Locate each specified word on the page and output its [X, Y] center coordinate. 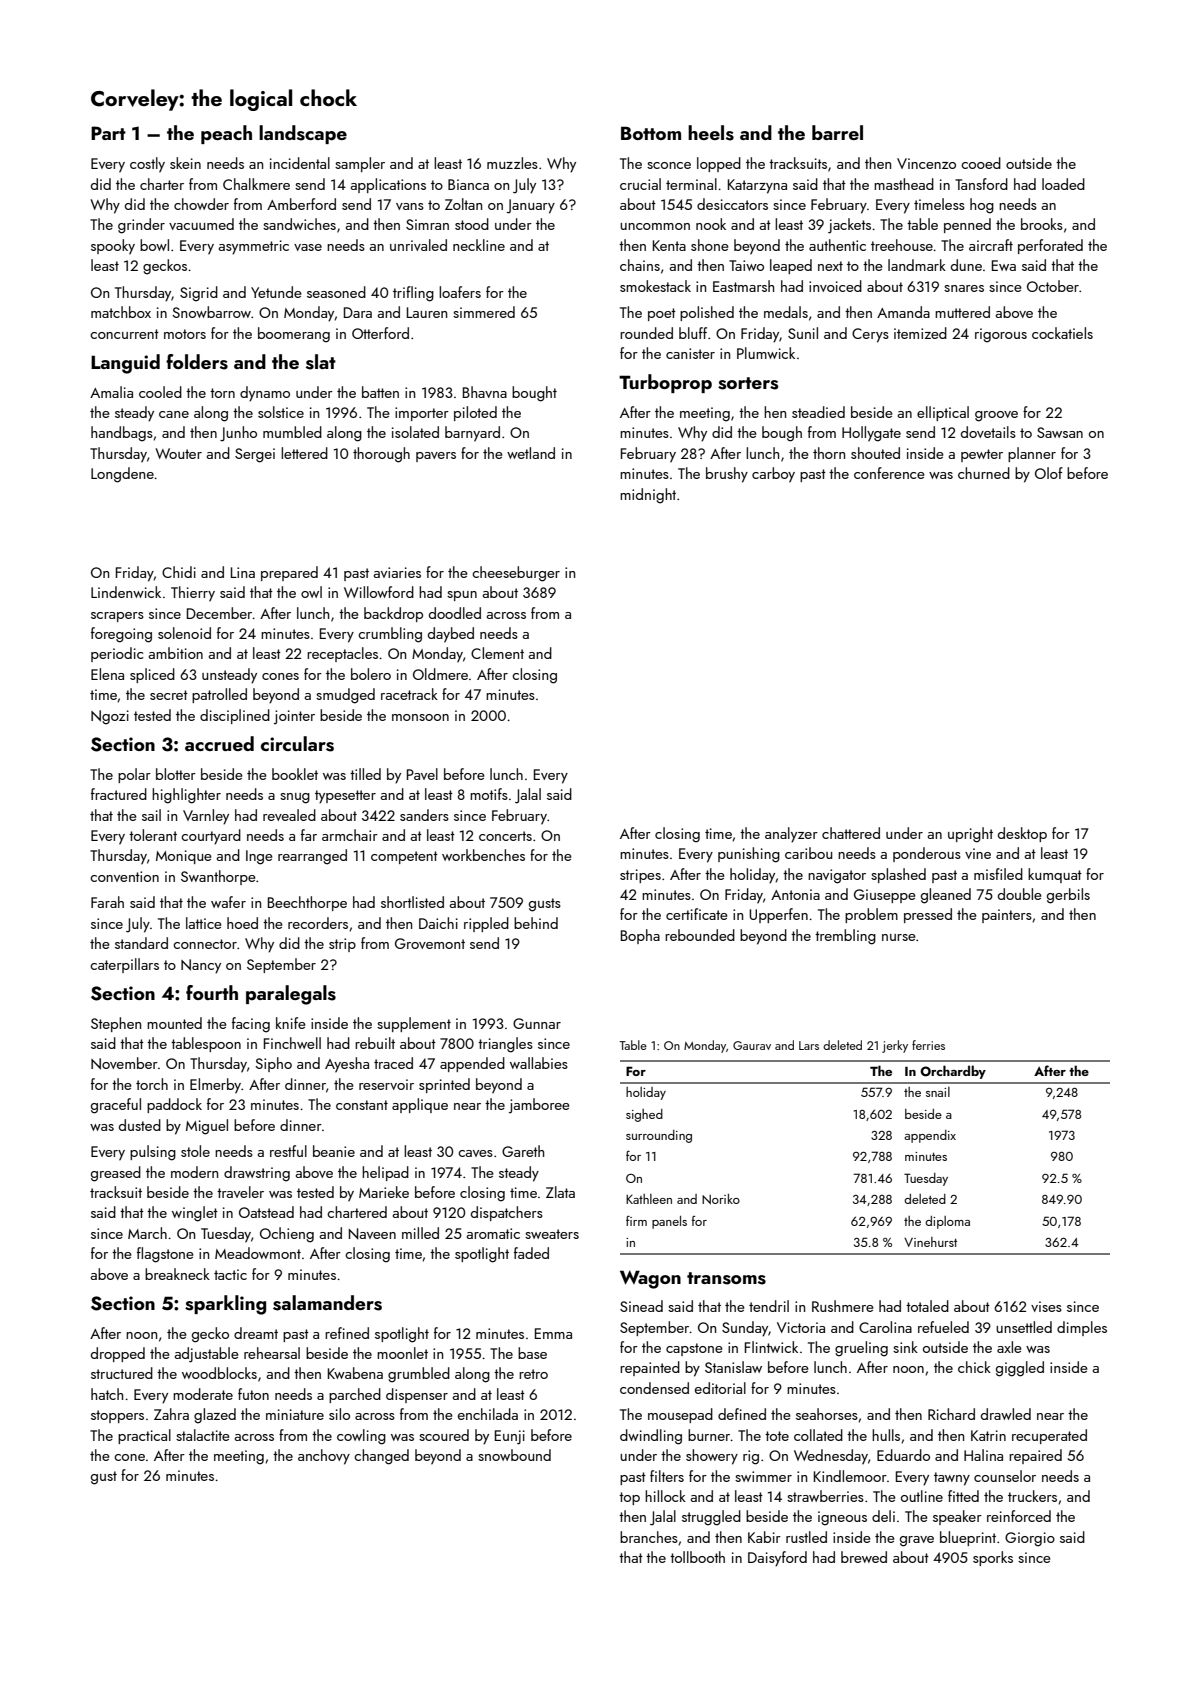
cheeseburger [516, 574]
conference [889, 473]
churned [984, 473]
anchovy [324, 1457]
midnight [648, 496]
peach [226, 134]
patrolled [219, 695]
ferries [928, 1045]
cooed [981, 163]
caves [475, 1153]
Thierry [193, 594]
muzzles [512, 163]
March [147, 1233]
